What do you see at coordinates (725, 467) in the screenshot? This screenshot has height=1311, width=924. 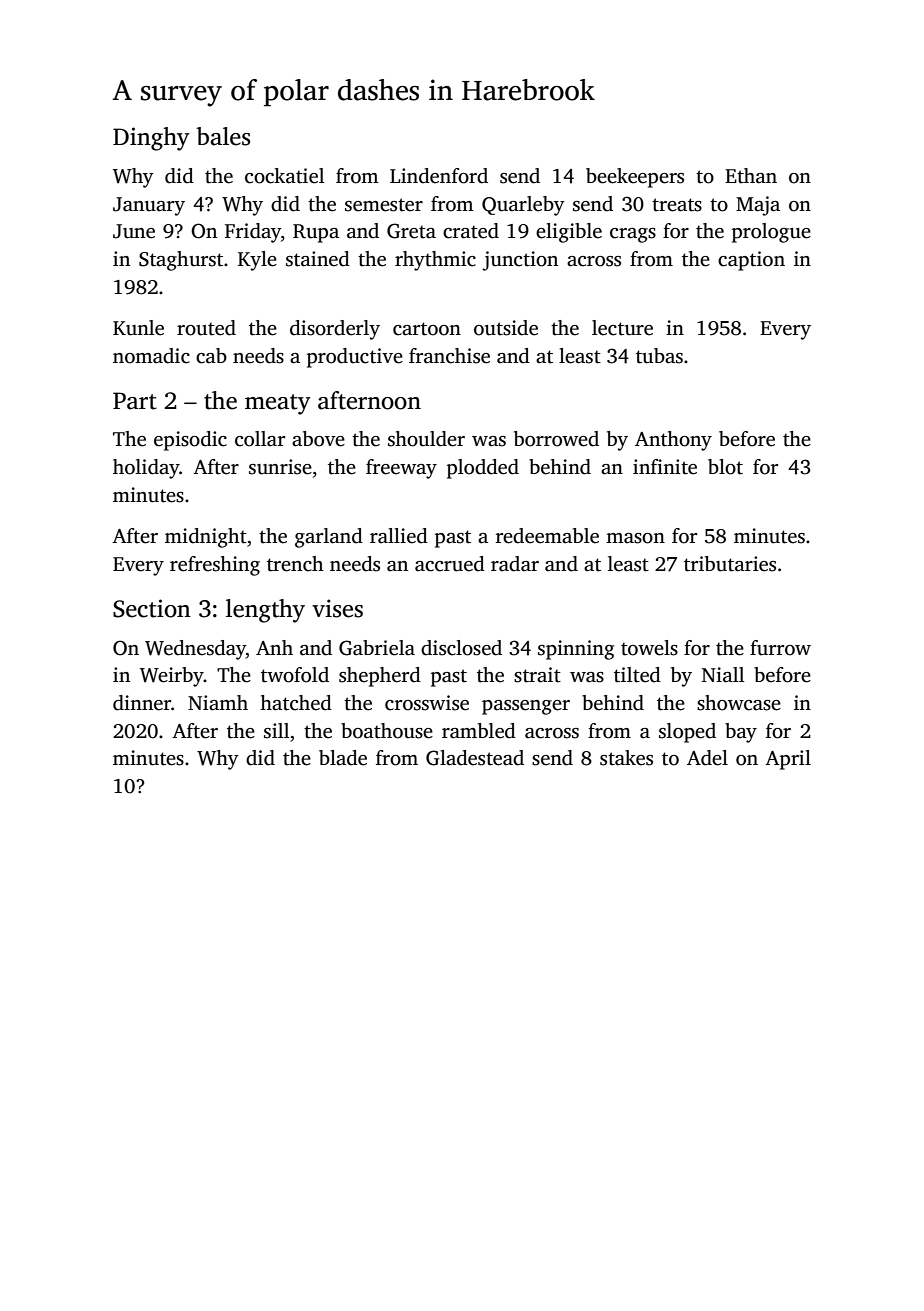 I see `blot` at bounding box center [725, 467].
